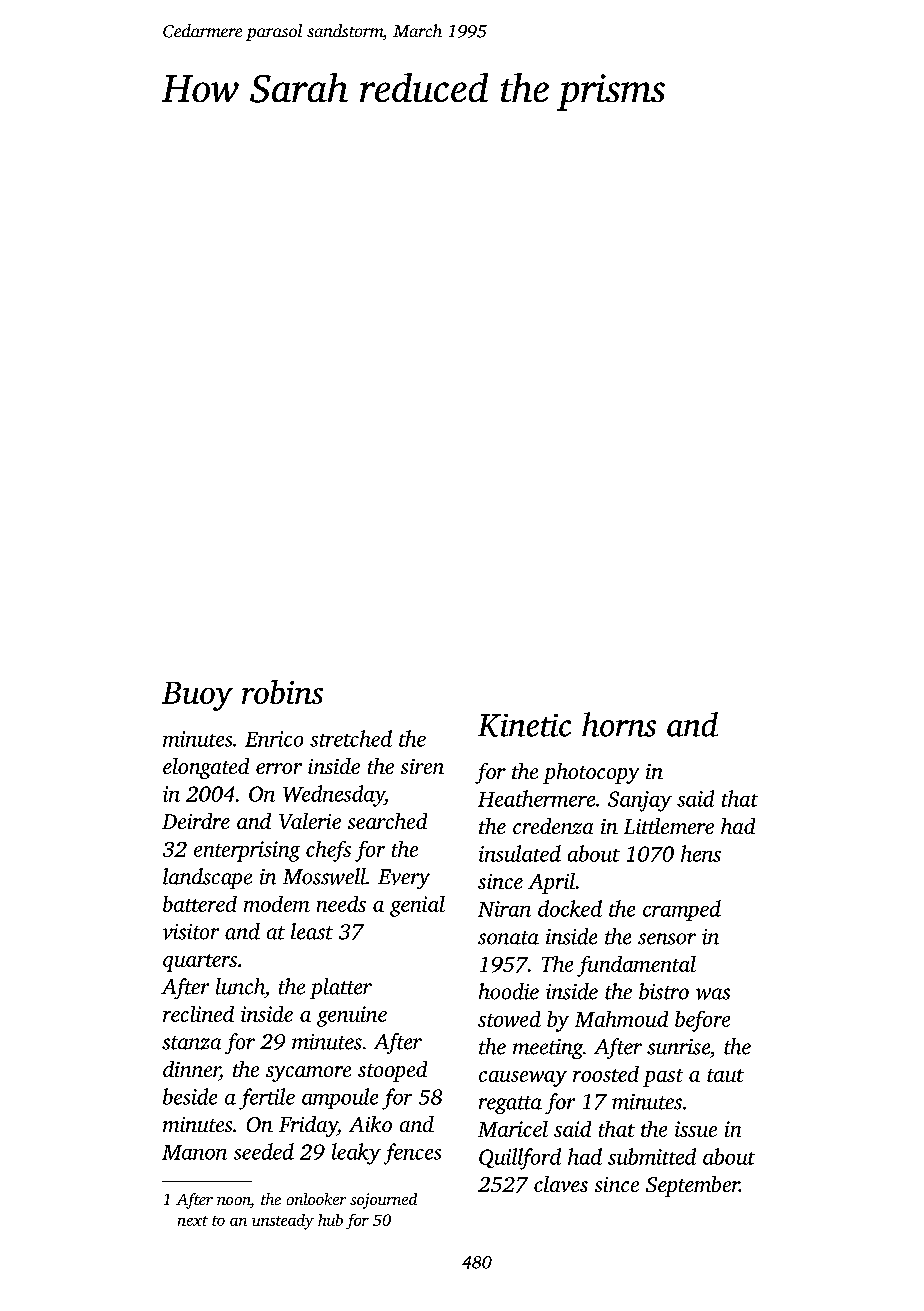 The image size is (924, 1311). Describe the element at coordinates (197, 696) in the screenshot. I see `Buoy` at that location.
